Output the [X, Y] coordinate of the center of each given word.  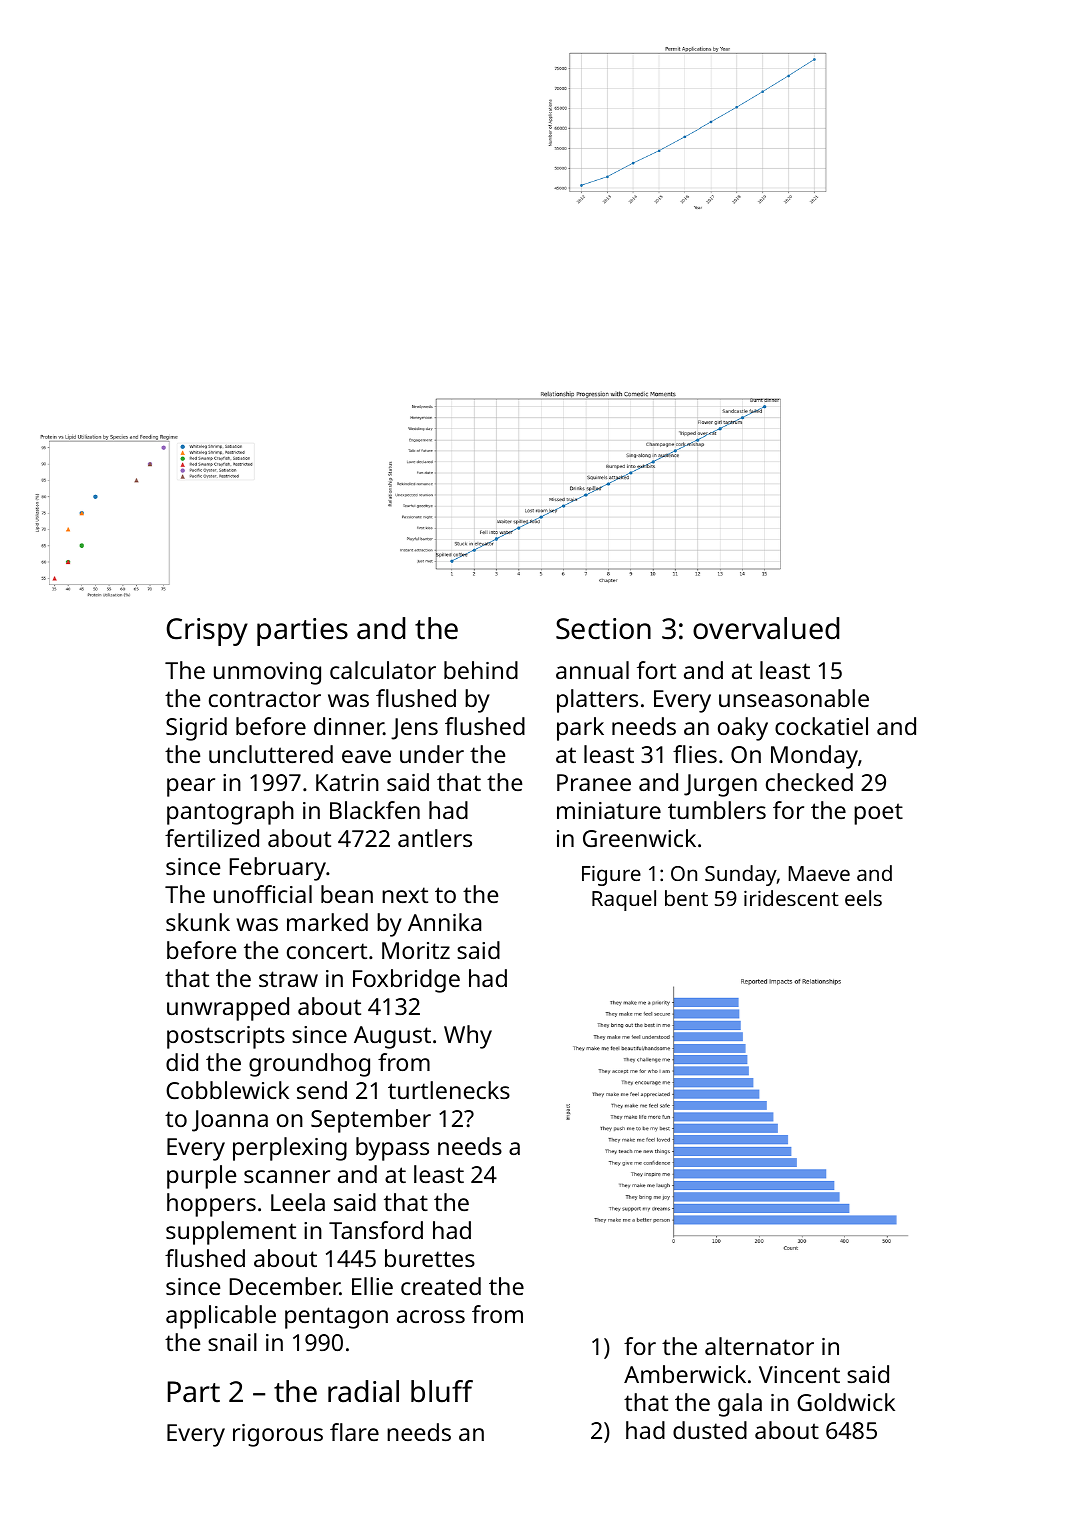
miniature [609, 810]
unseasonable [794, 698]
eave [366, 756]
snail [232, 1342]
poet [878, 814]
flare [354, 1432]
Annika [444, 922]
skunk [198, 922]
